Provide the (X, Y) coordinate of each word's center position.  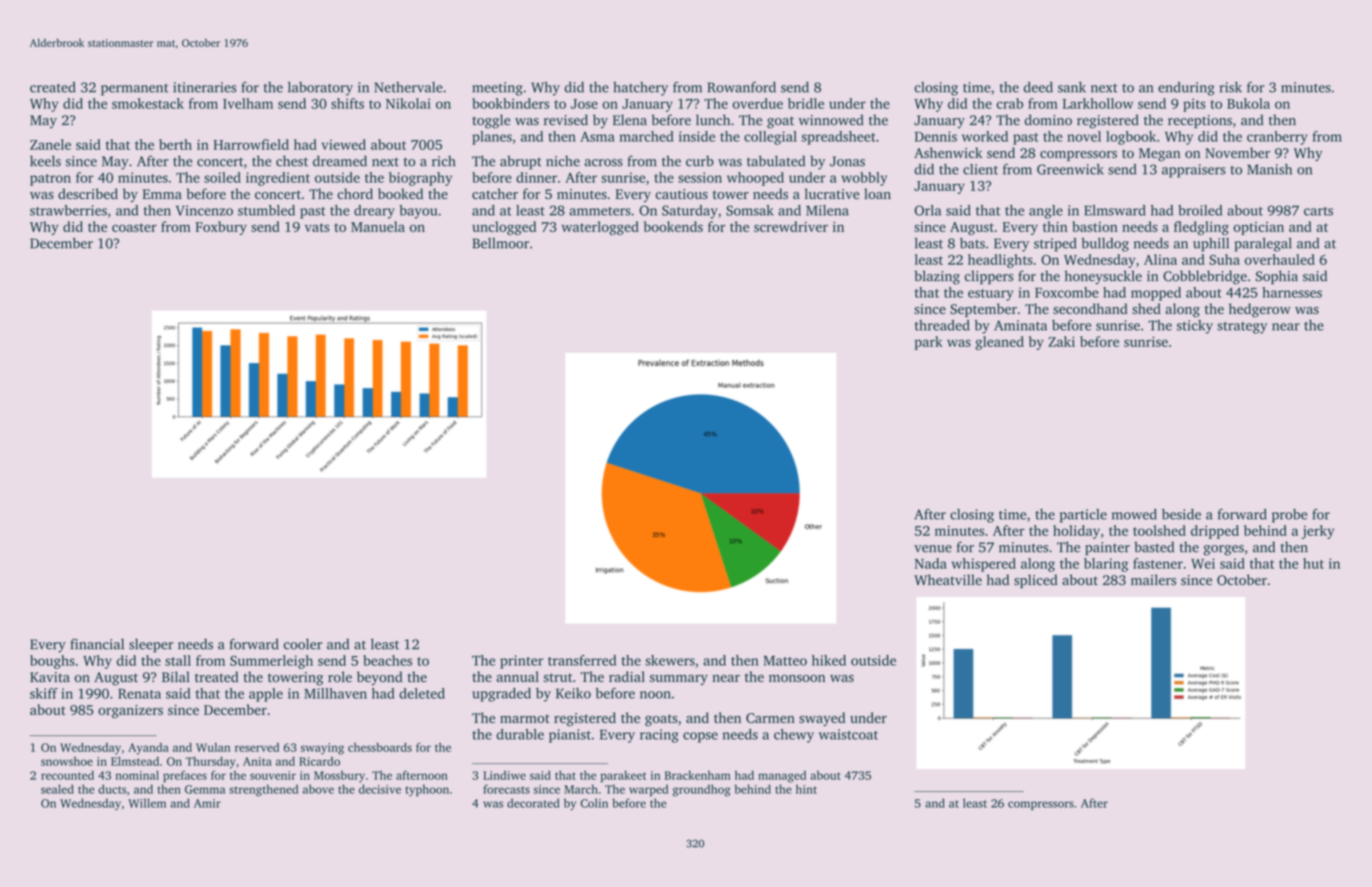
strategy (1242, 328)
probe (1289, 516)
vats (317, 227)
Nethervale (408, 87)
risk (1231, 87)
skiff (44, 693)
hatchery (640, 89)
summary (679, 679)
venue (933, 549)
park (928, 343)
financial (97, 644)
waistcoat (848, 734)
